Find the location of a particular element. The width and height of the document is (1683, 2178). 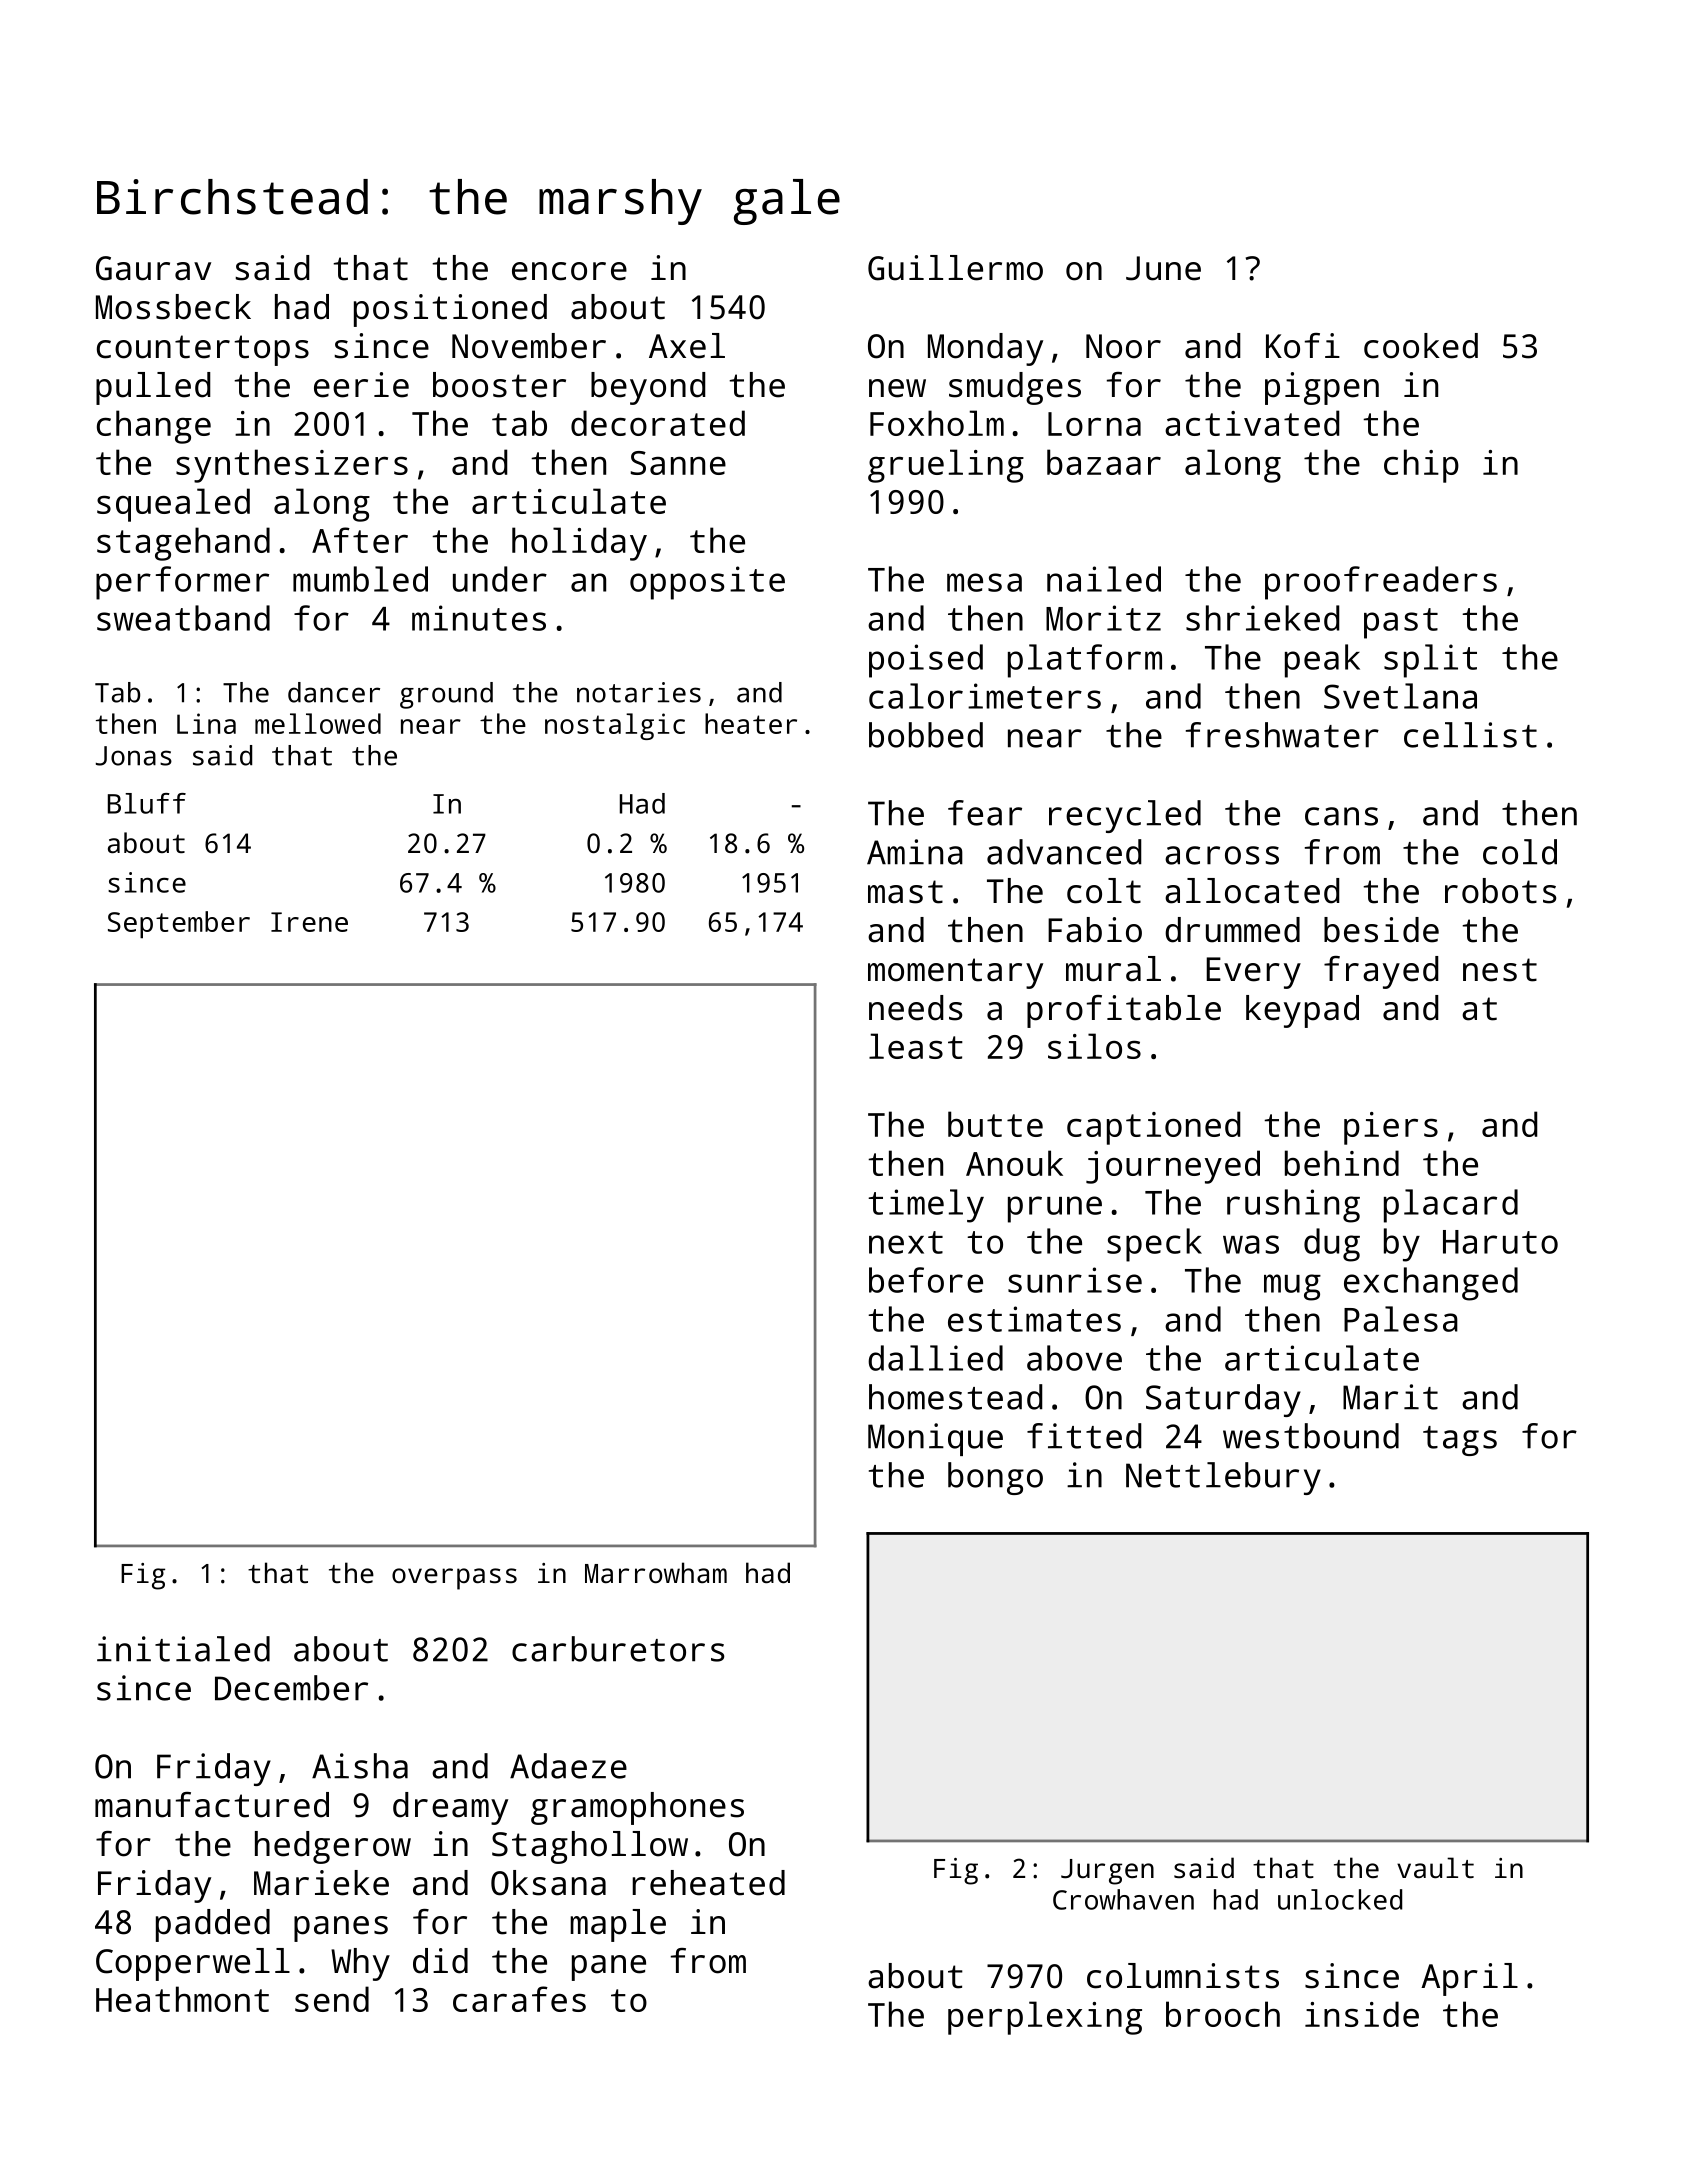

Marrowham is located at coordinates (656, 1572).
